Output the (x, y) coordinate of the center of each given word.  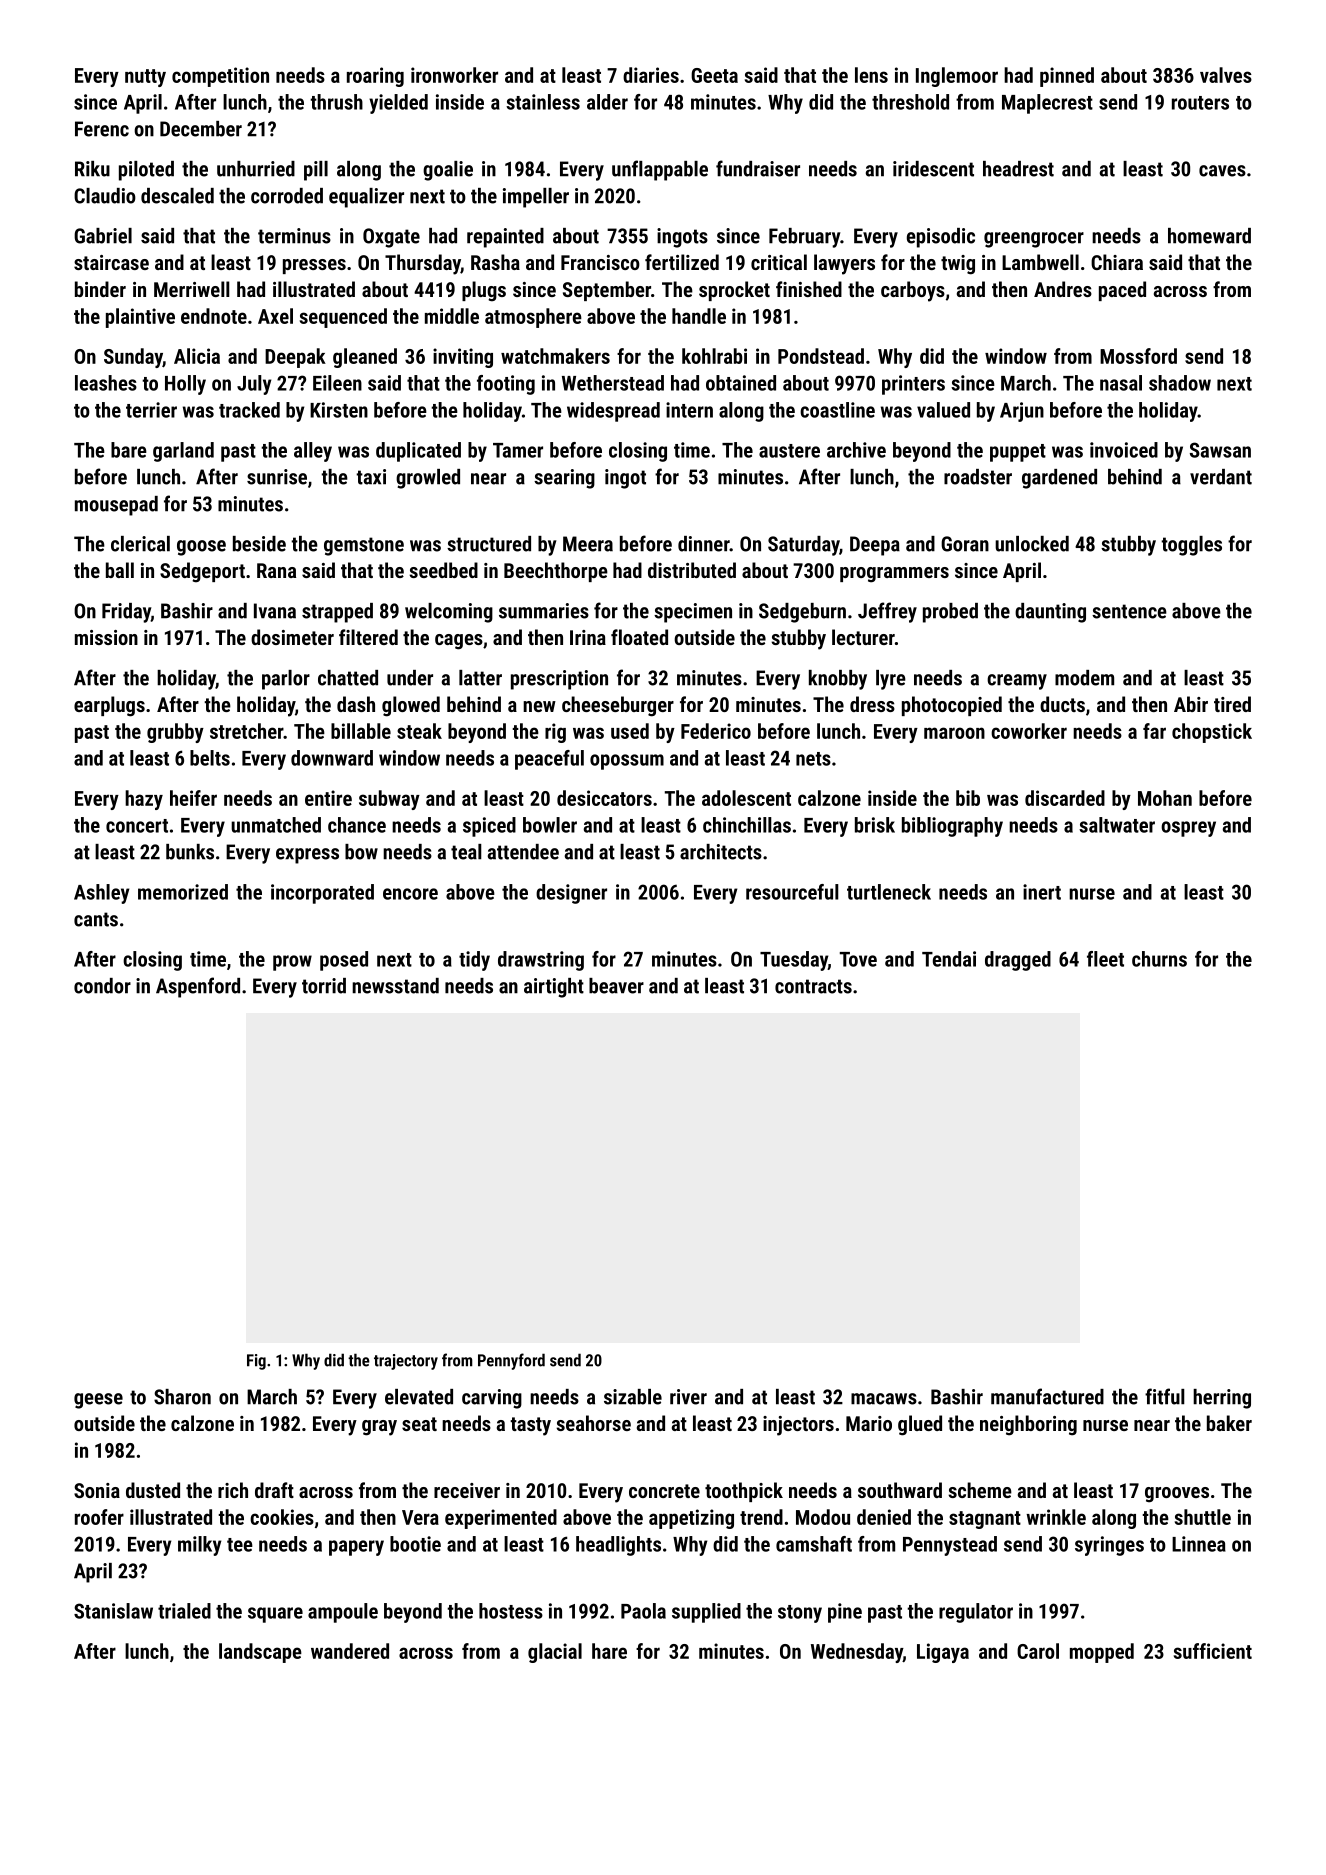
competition (220, 77)
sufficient (1213, 1651)
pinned (1067, 77)
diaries (651, 75)
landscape (260, 1653)
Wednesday (857, 1653)
